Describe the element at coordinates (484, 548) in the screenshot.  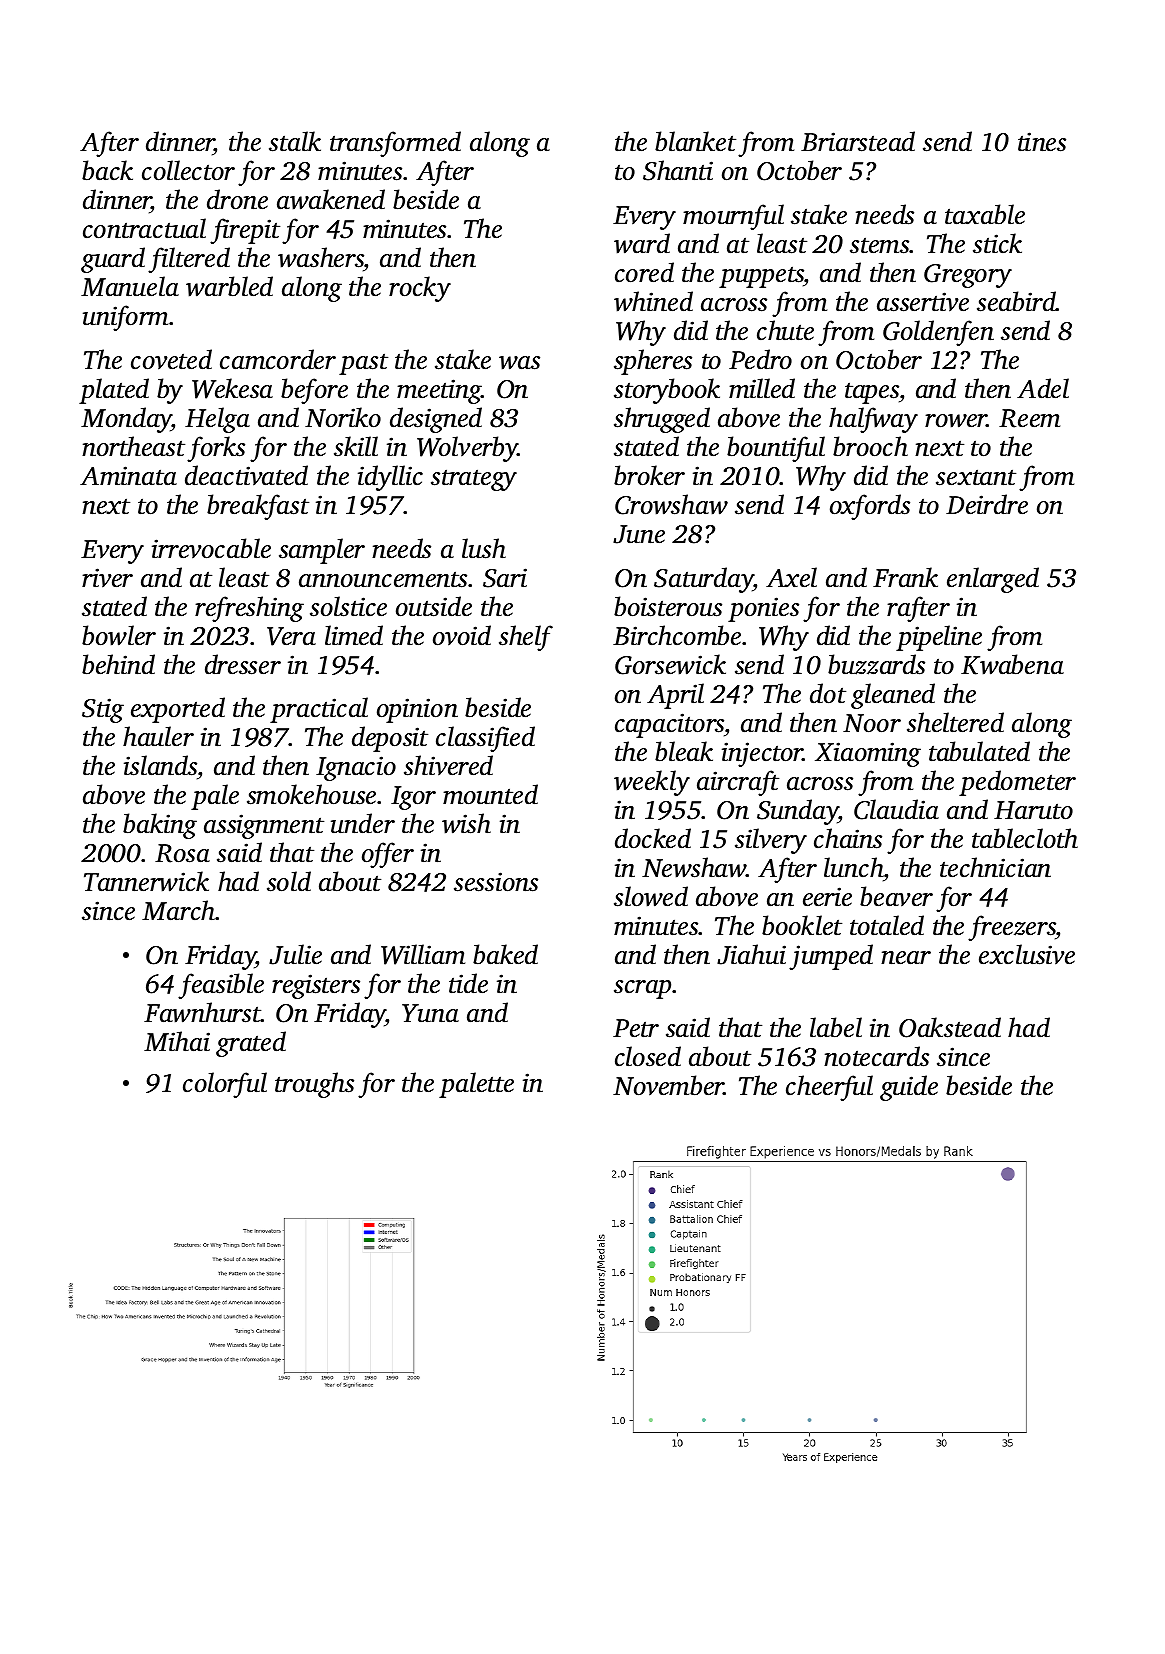
I see `lush` at that location.
